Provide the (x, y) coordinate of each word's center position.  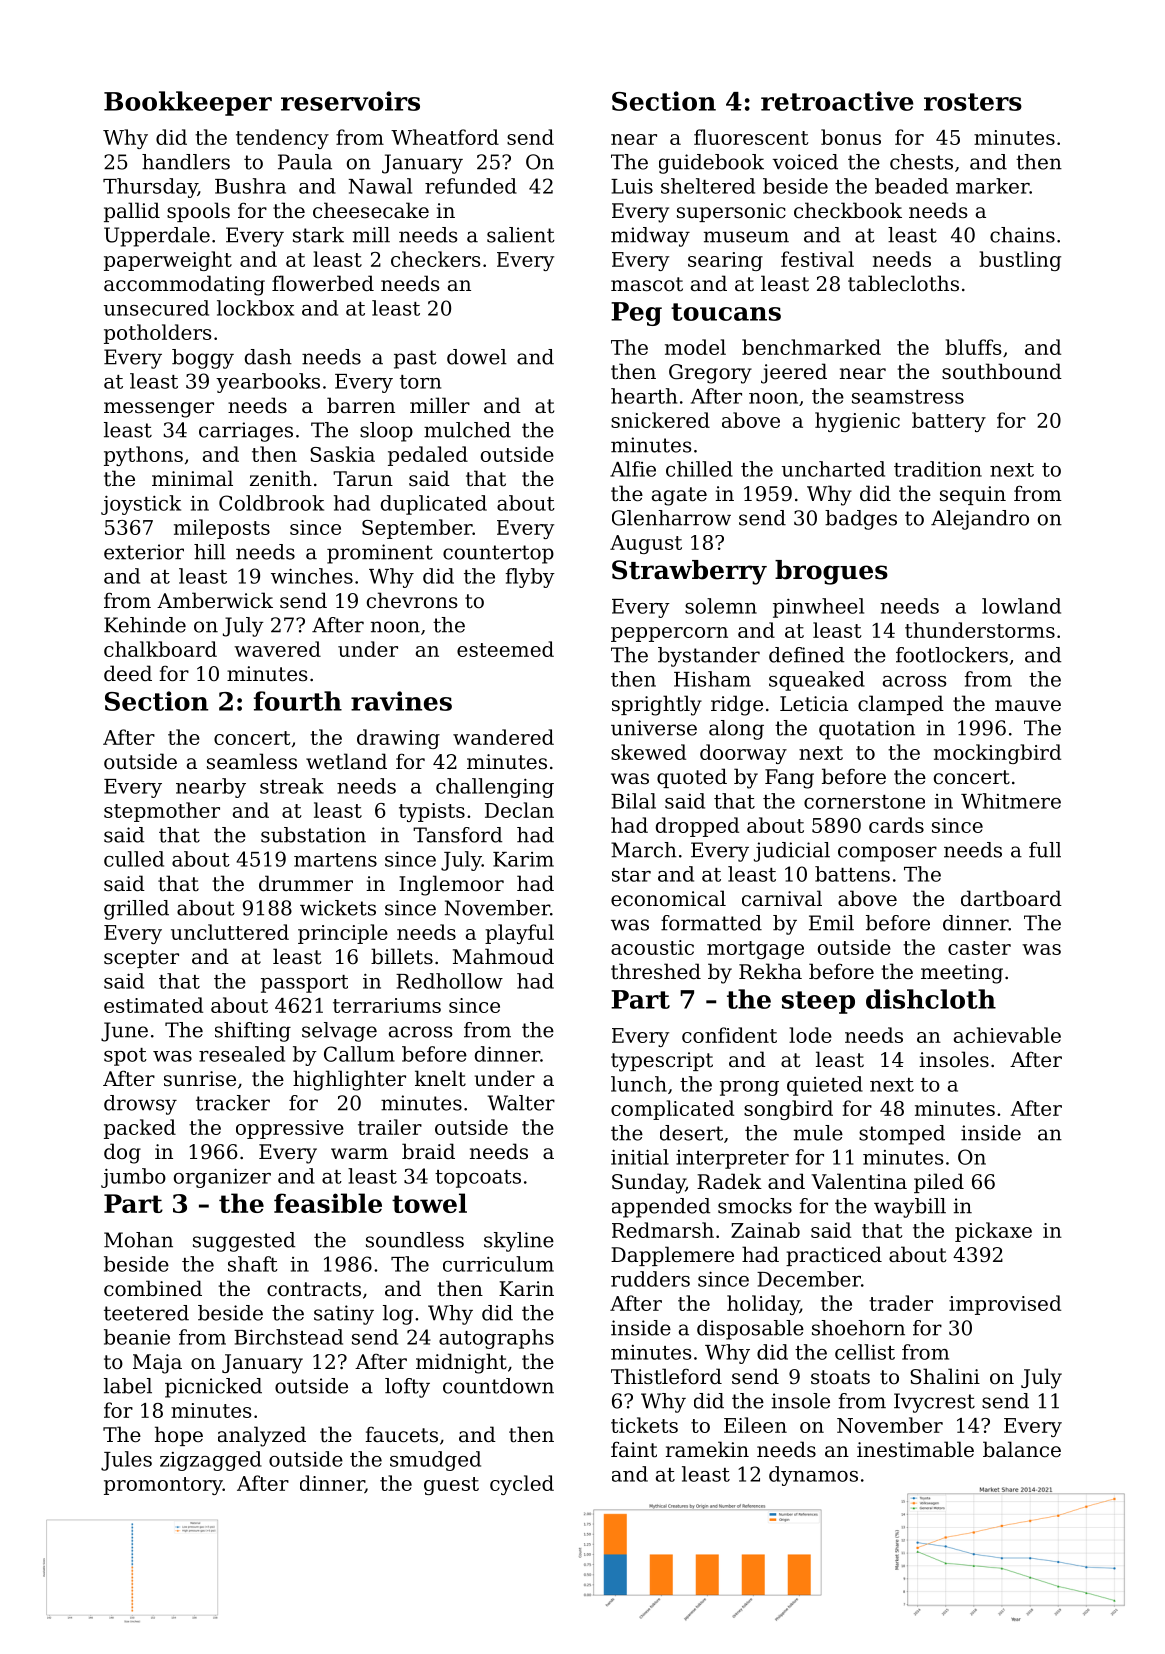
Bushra (250, 186)
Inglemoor (451, 885)
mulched (467, 430)
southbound (1002, 371)
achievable (1007, 1035)
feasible (328, 1203)
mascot (647, 284)
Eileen (755, 1425)
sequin (973, 495)
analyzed (262, 1436)
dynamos (813, 1476)
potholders (157, 334)
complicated (672, 1110)
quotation (867, 730)
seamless (252, 761)
